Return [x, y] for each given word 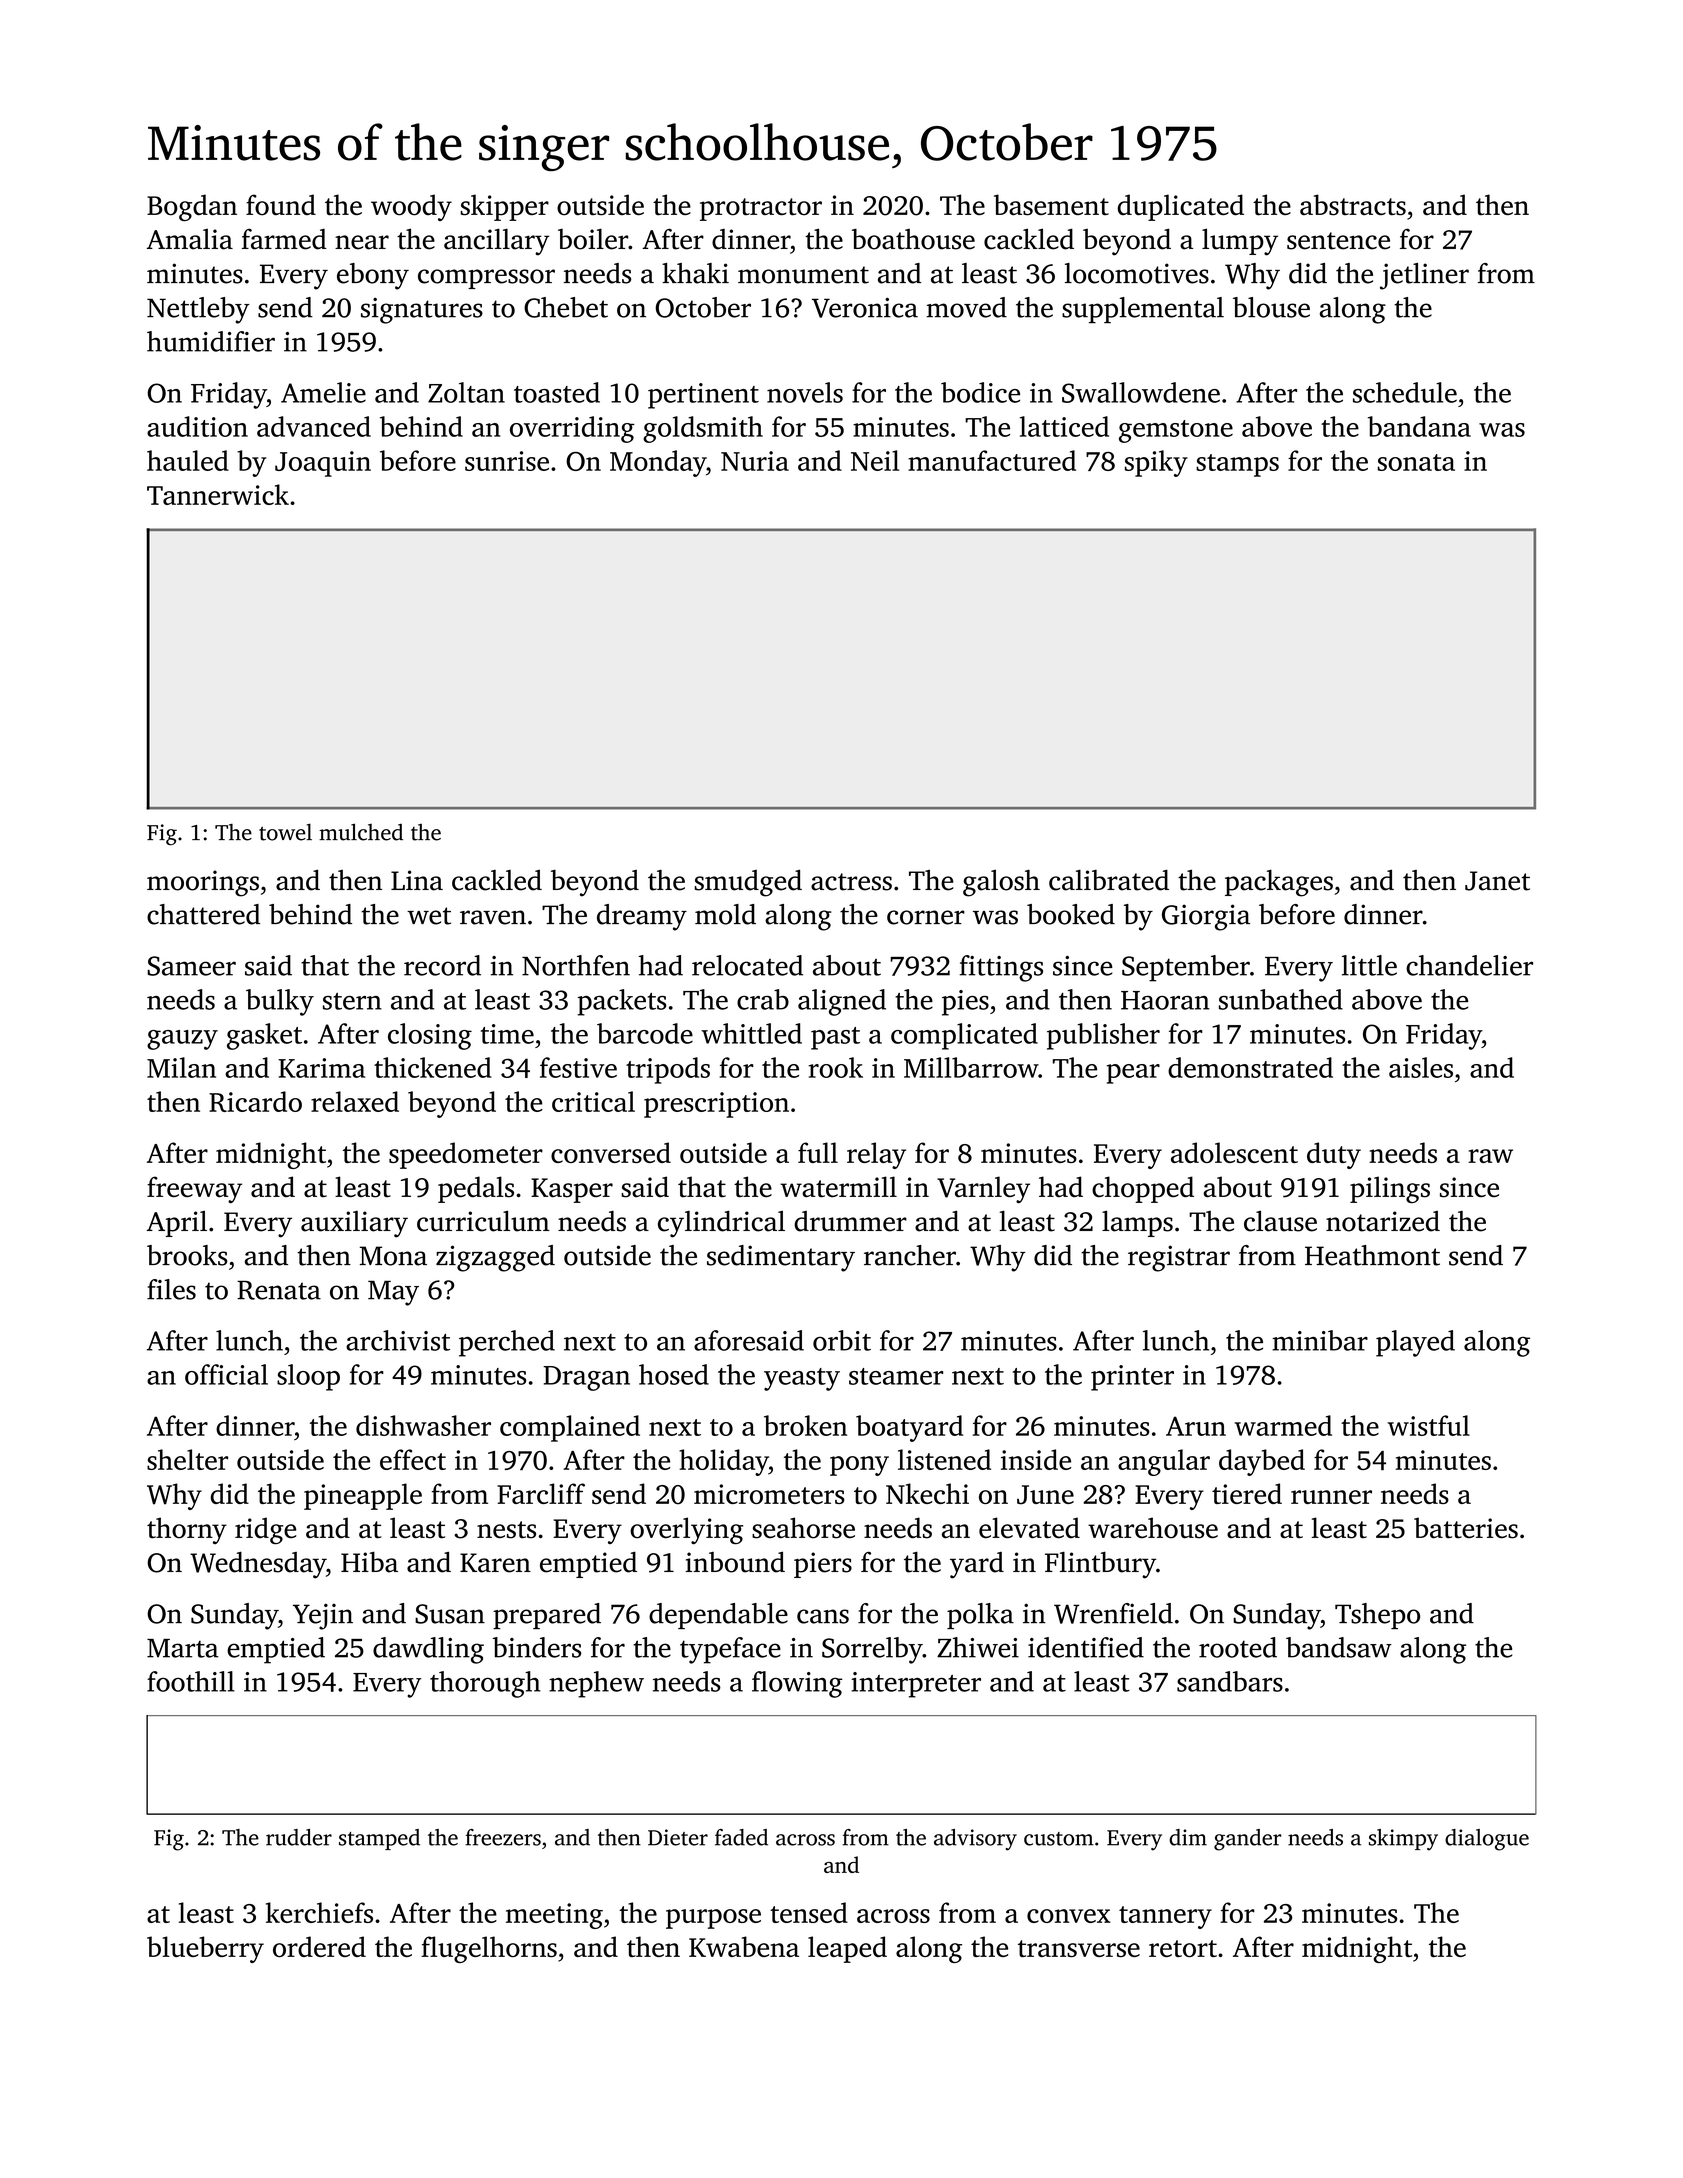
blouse [1271, 307]
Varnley [983, 1189]
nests [506, 1530]
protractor [761, 209]
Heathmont [1372, 1255]
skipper [505, 207]
